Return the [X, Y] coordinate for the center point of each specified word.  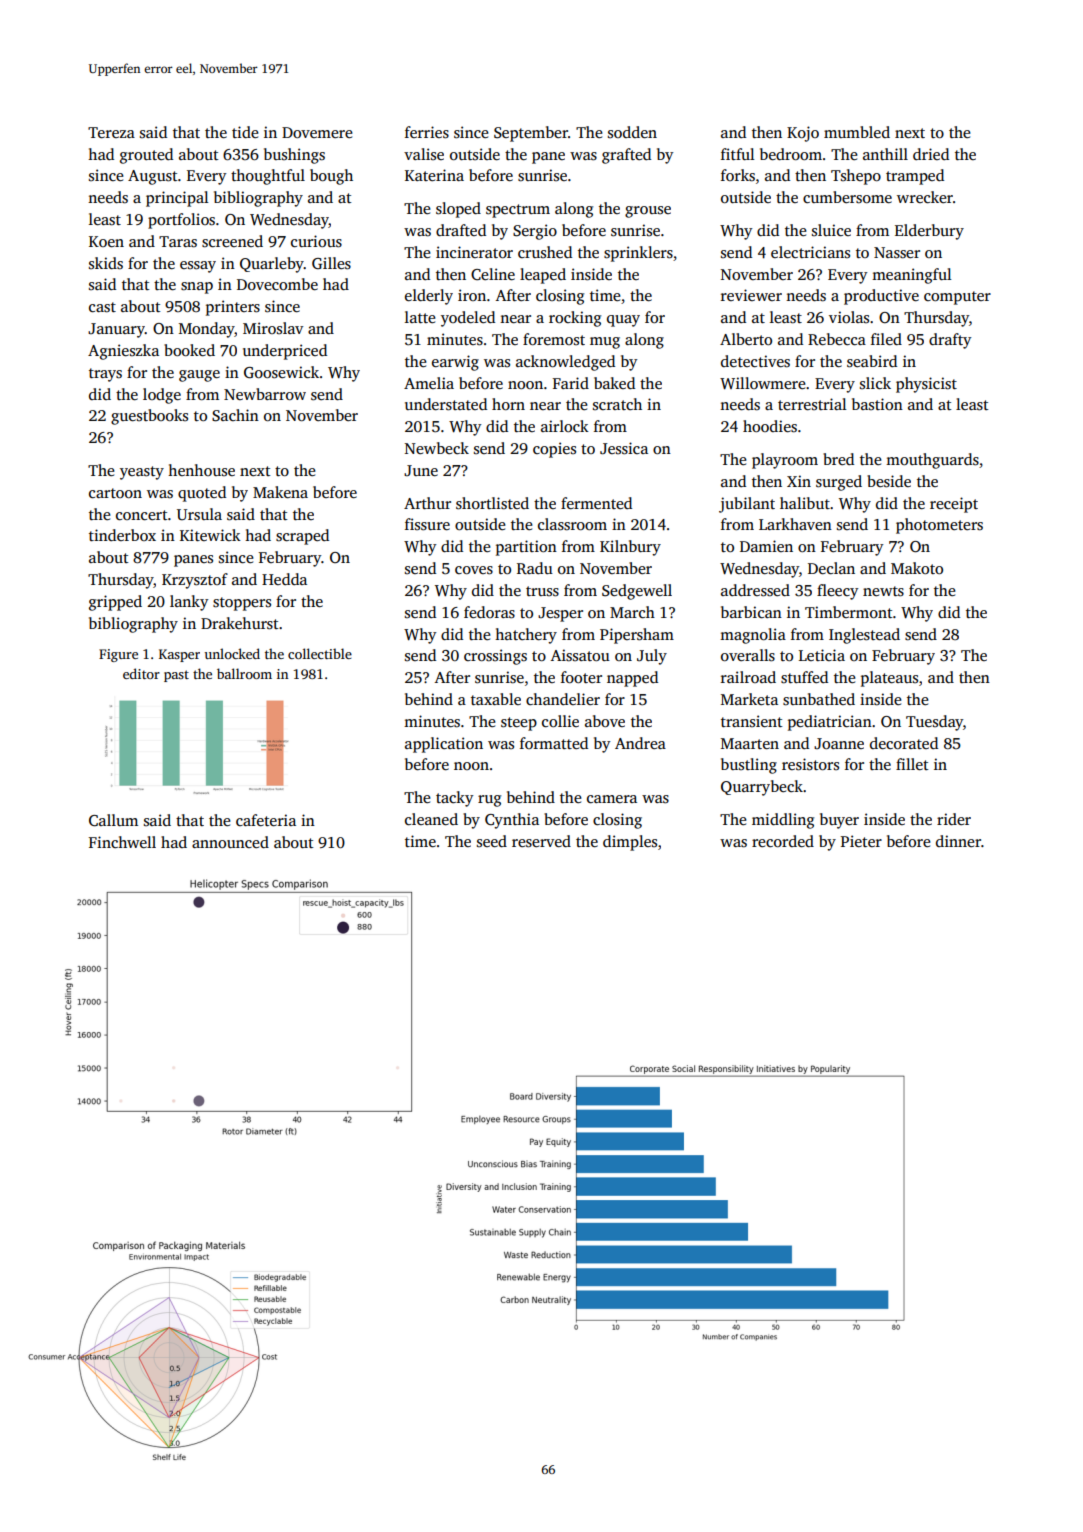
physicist [926, 385]
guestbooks [149, 417]
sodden [632, 132]
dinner [958, 841]
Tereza [111, 132]
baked [614, 383]
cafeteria [266, 820]
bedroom [791, 154]
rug [489, 801]
